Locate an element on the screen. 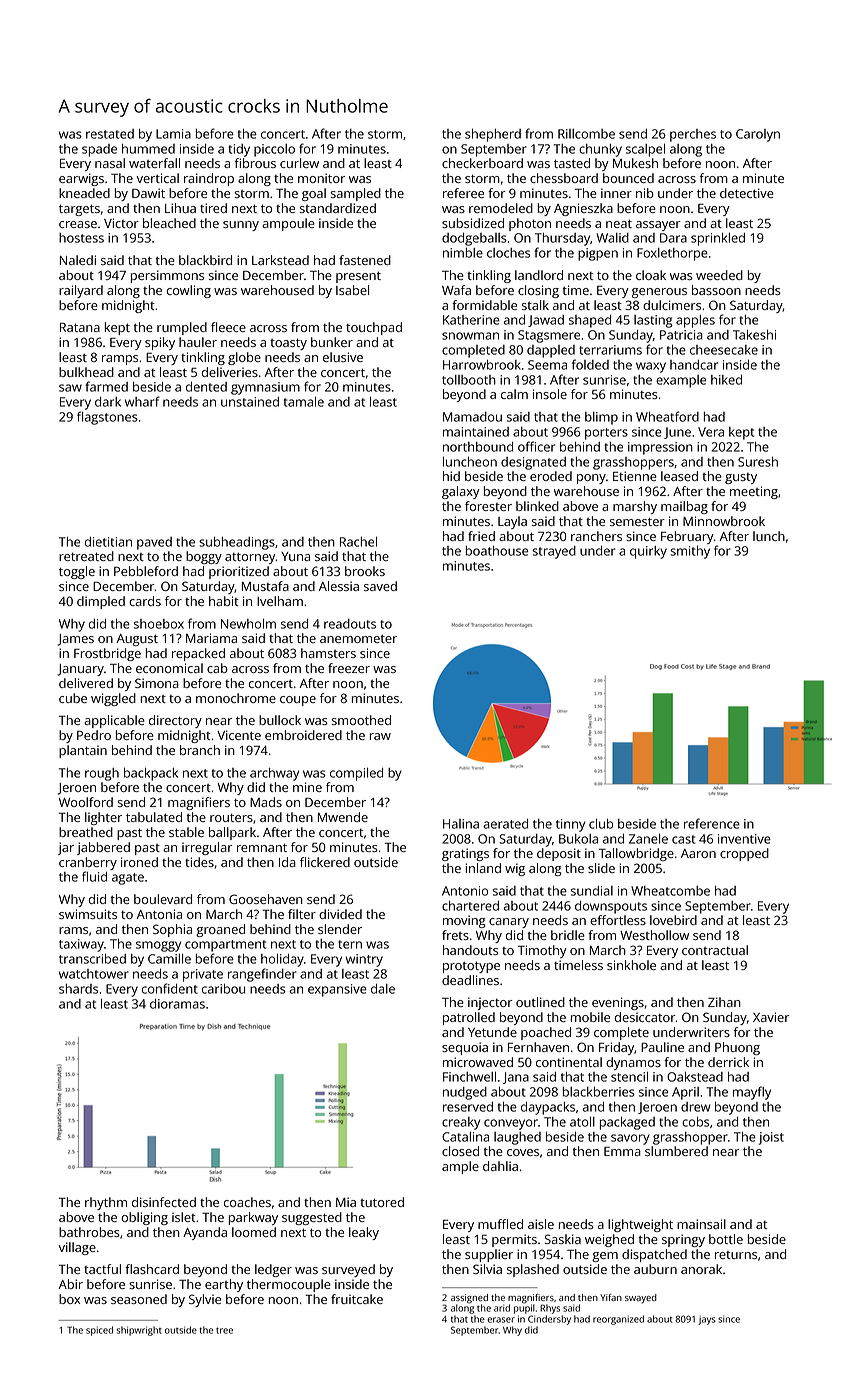 The image size is (849, 1400). eraser is located at coordinates (501, 1320).
